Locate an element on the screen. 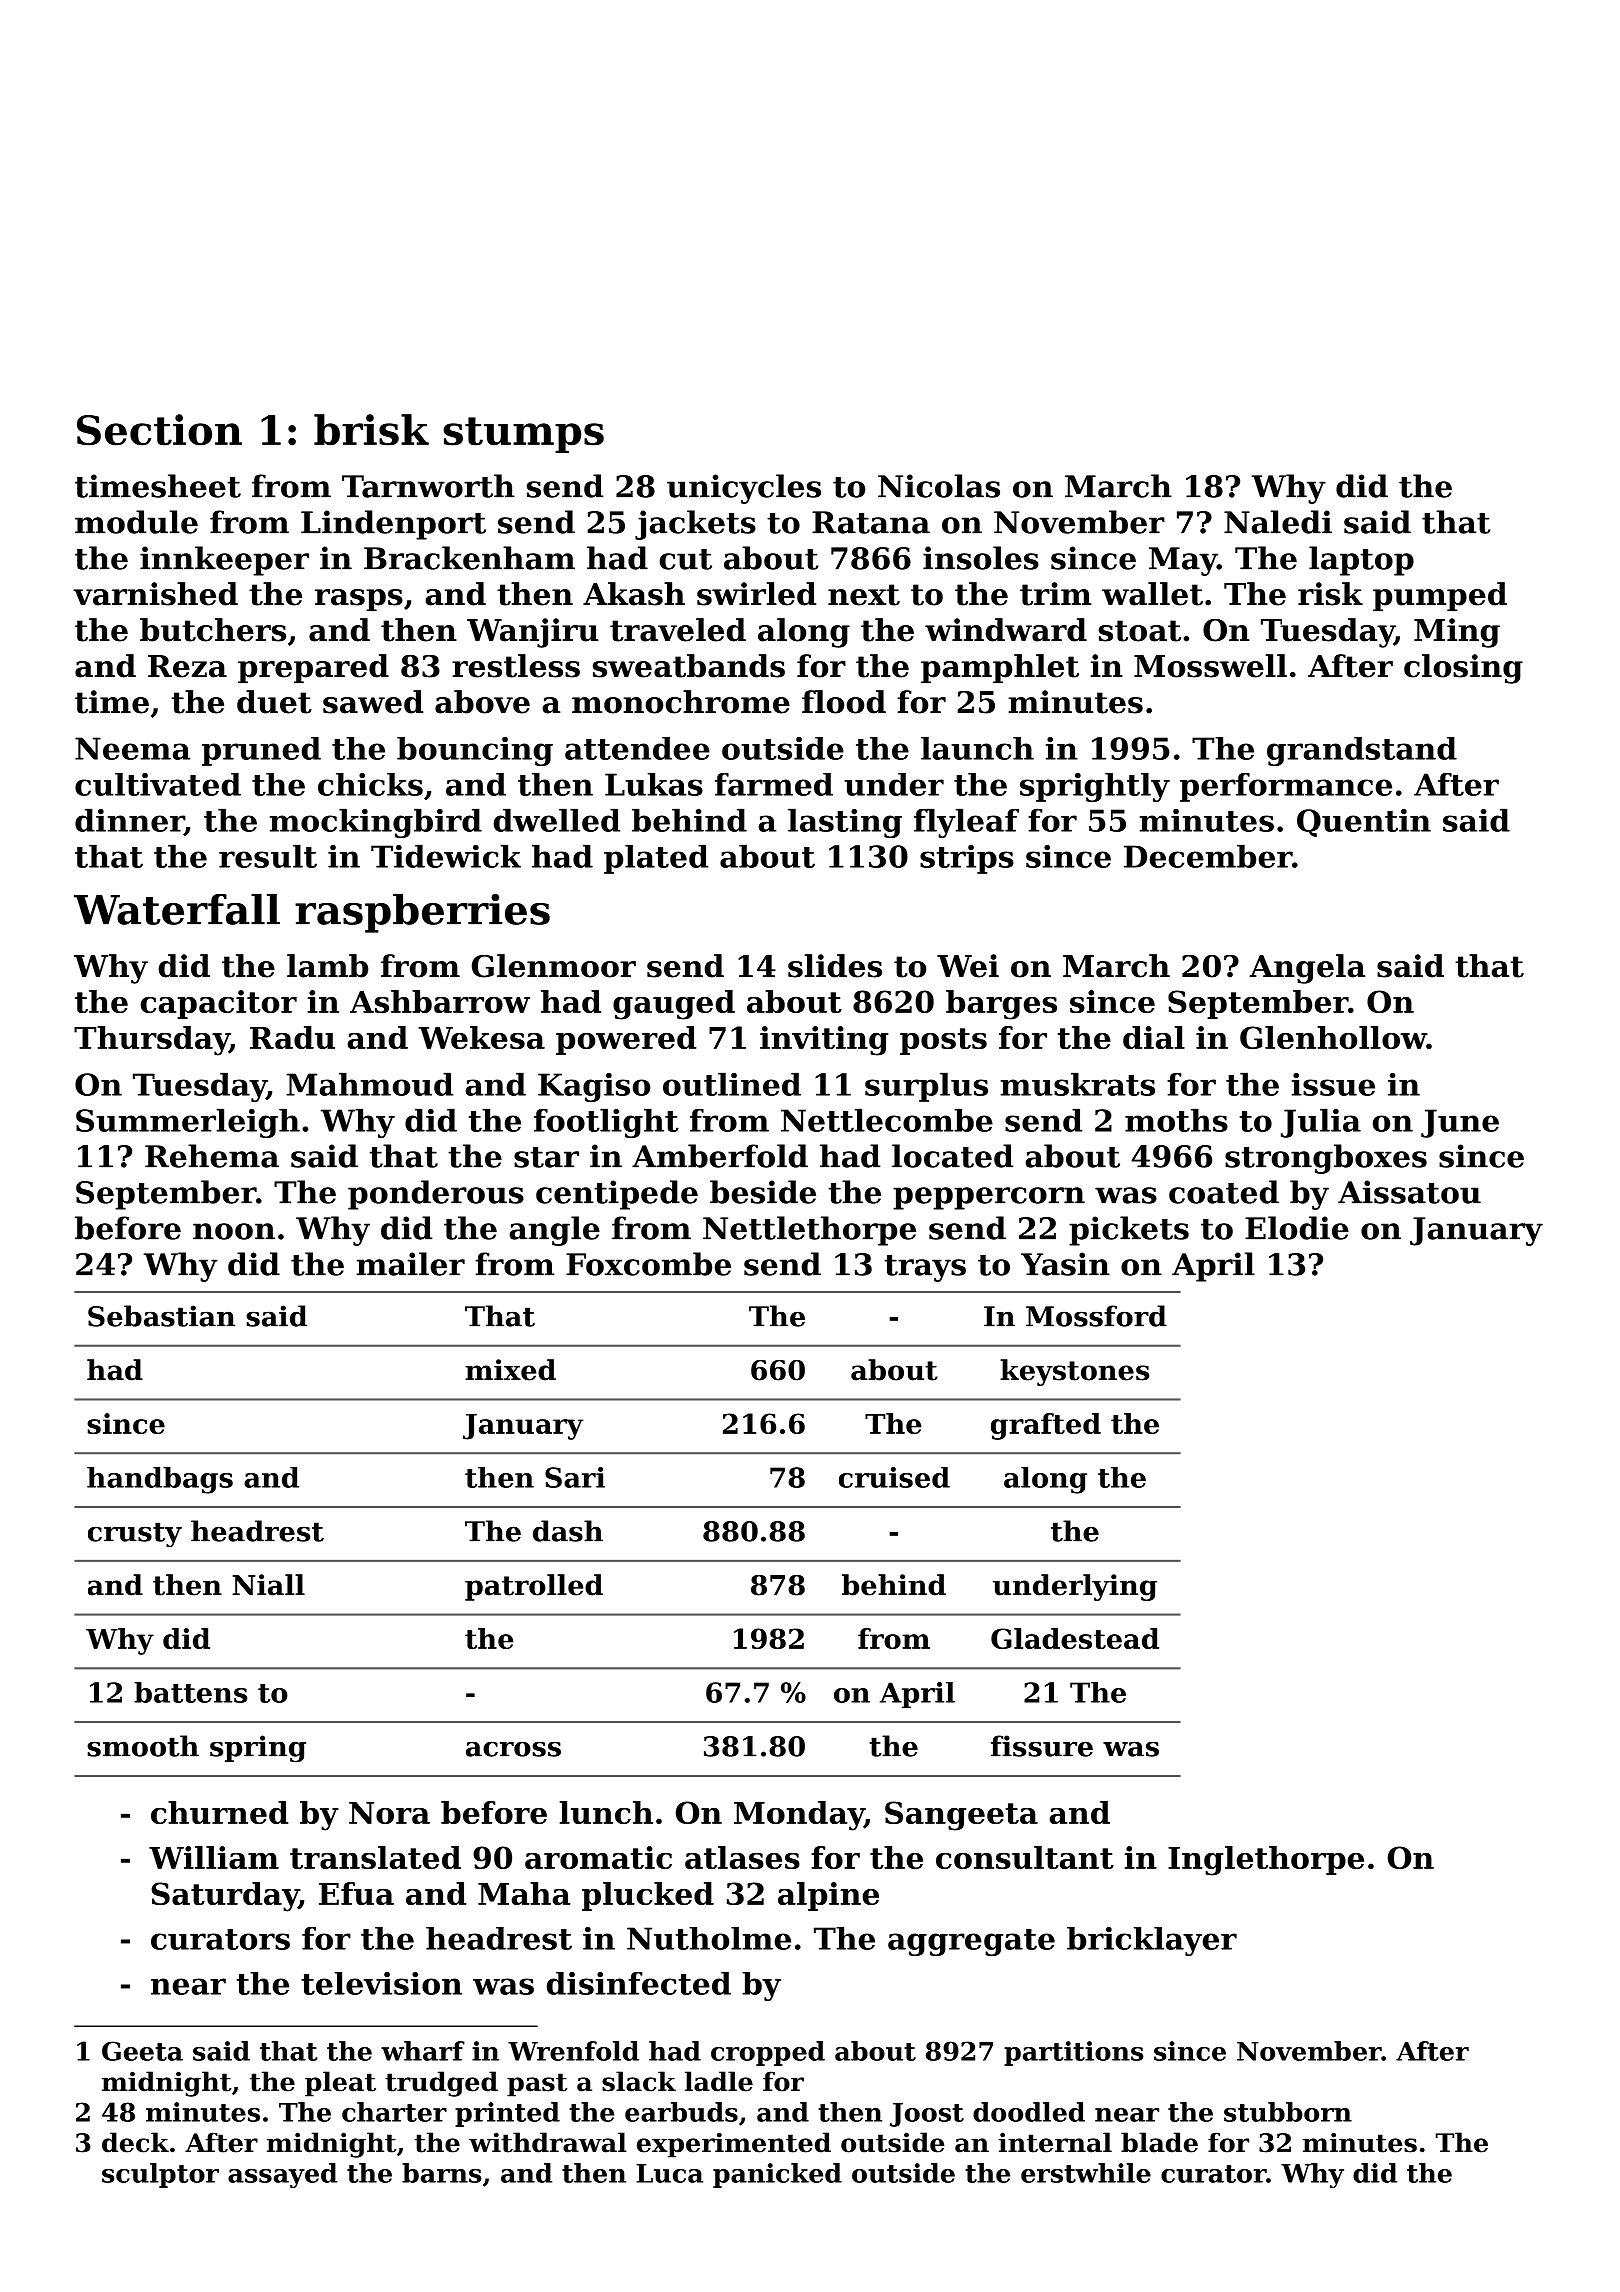 The height and width of the screenshot is (2292, 1620). dash is located at coordinates (568, 1531).
